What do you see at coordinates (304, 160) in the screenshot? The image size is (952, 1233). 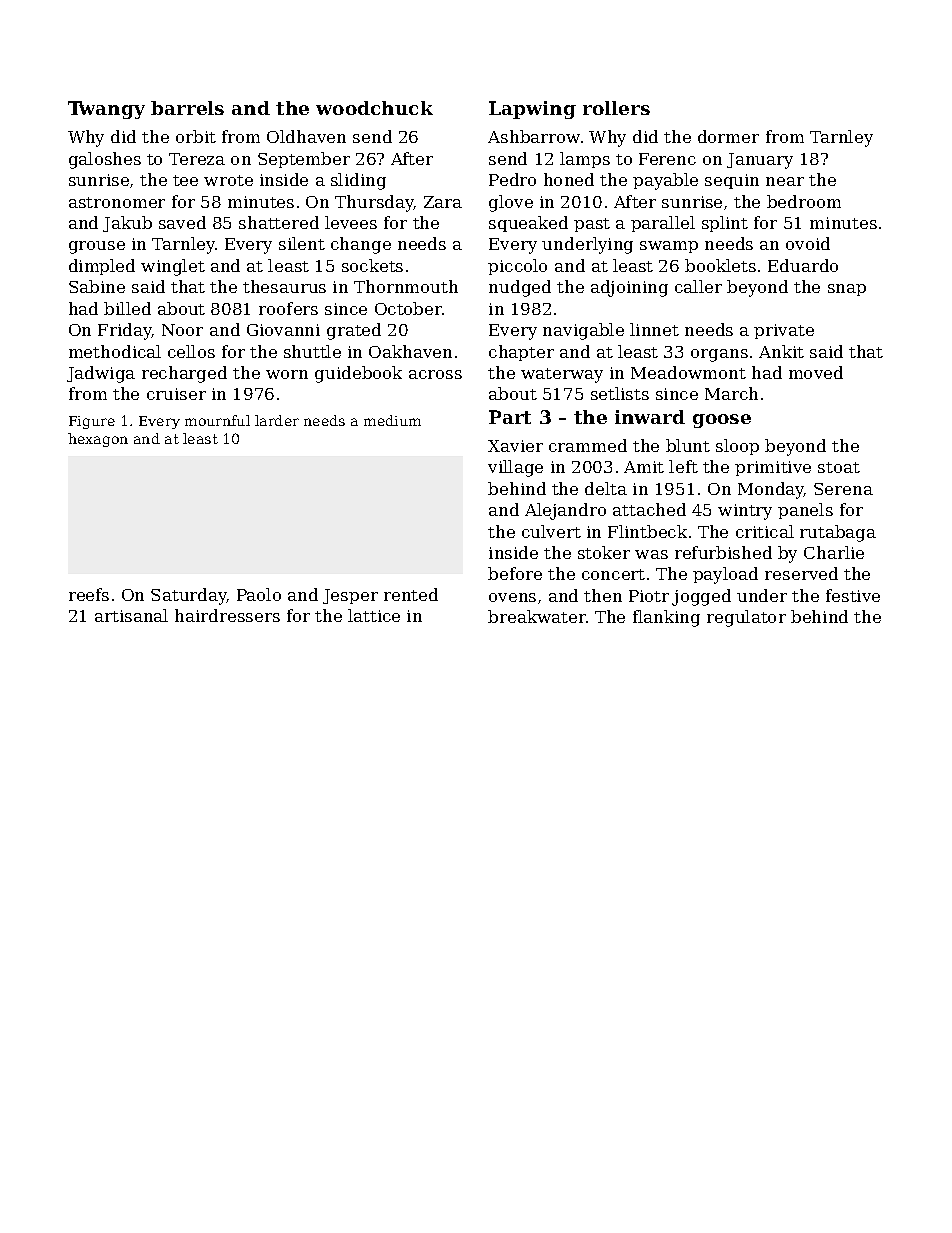 I see `September` at bounding box center [304, 160].
